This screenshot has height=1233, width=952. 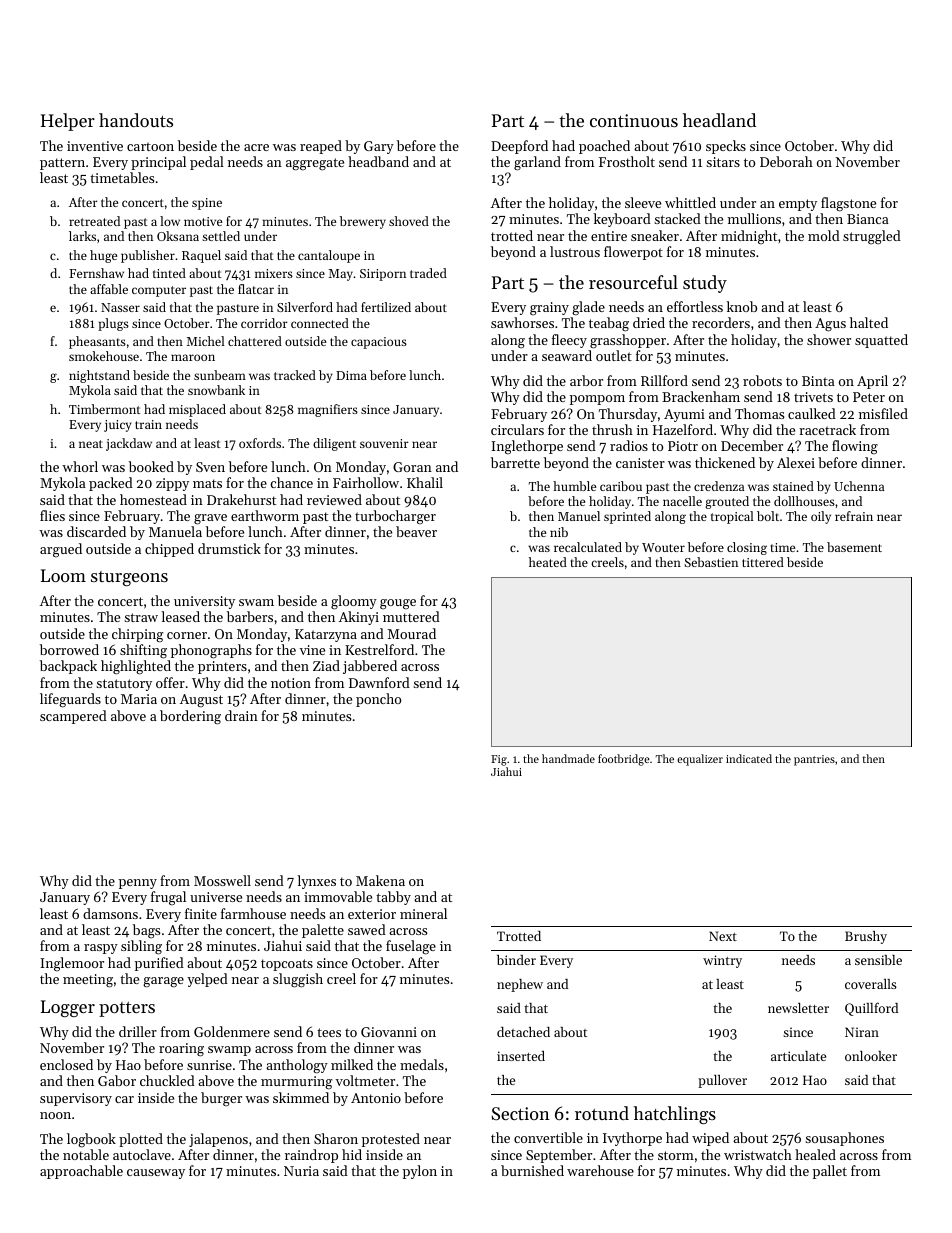 What do you see at coordinates (597, 400) in the screenshot?
I see `pompom` at bounding box center [597, 400].
